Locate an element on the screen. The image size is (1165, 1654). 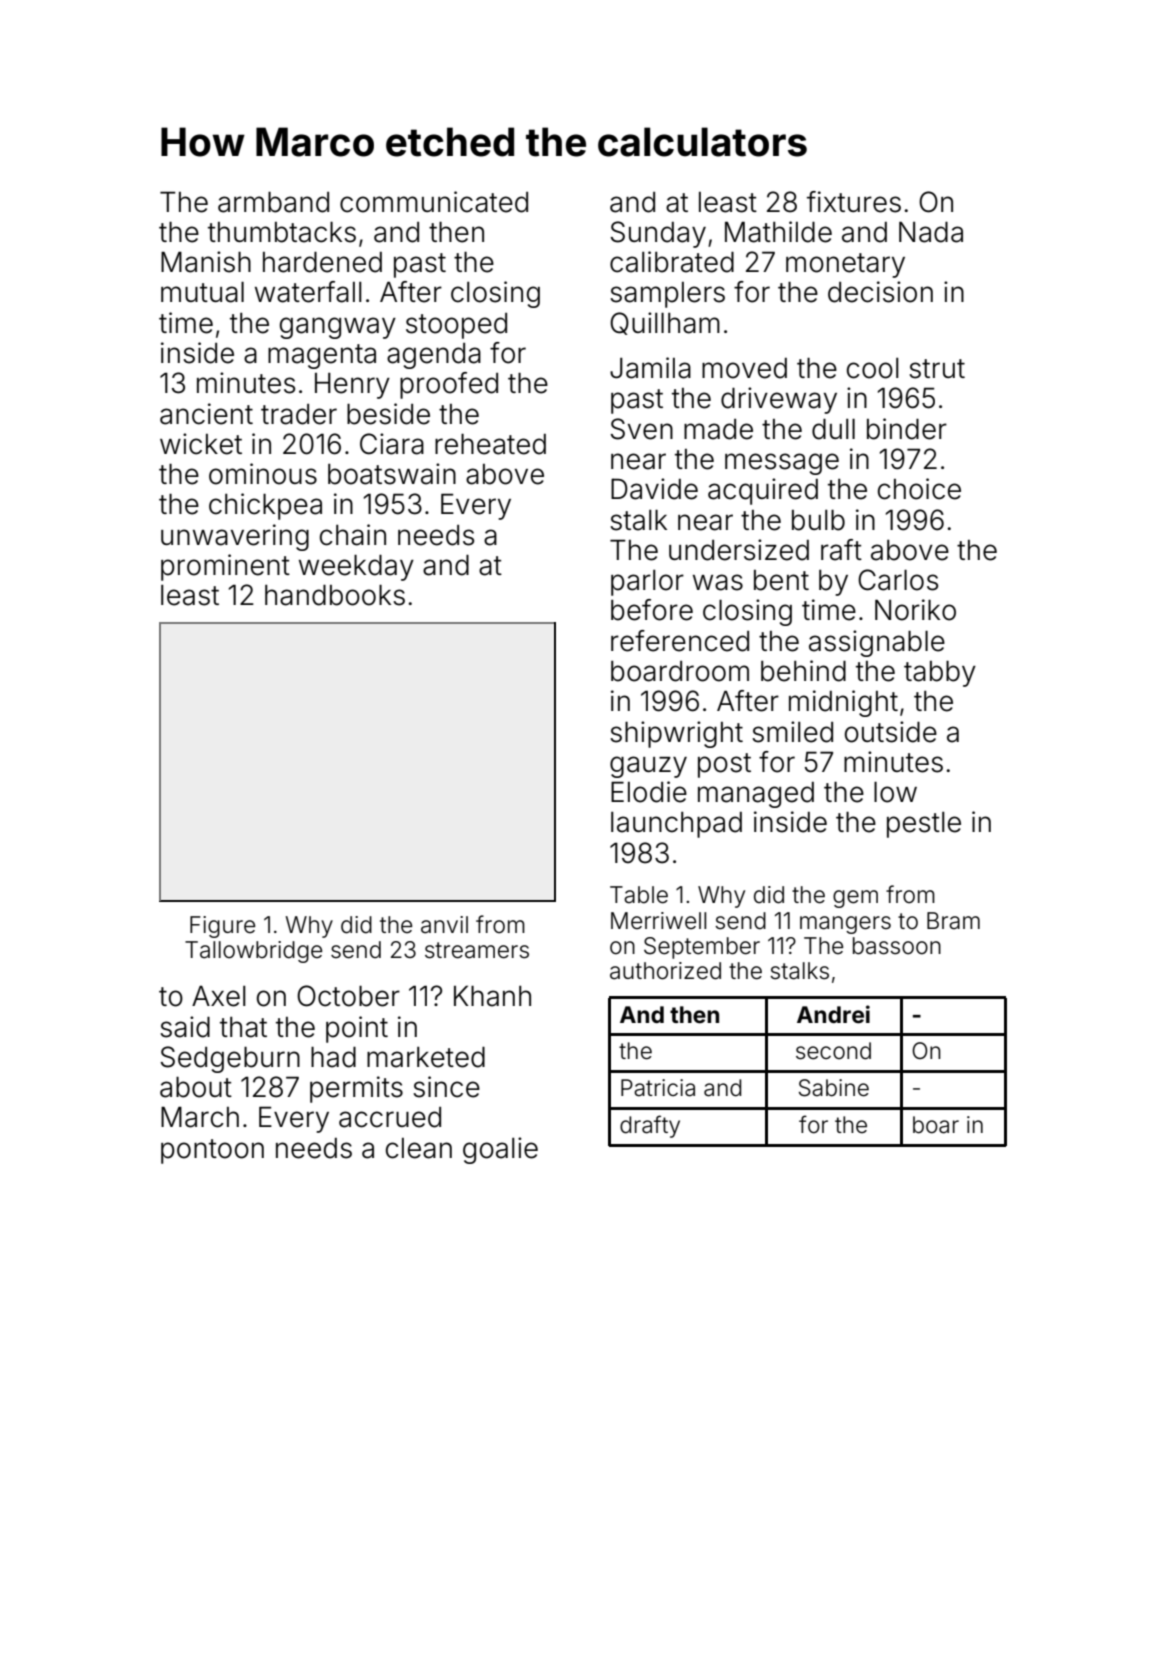
fixtures is located at coordinates (854, 202).
